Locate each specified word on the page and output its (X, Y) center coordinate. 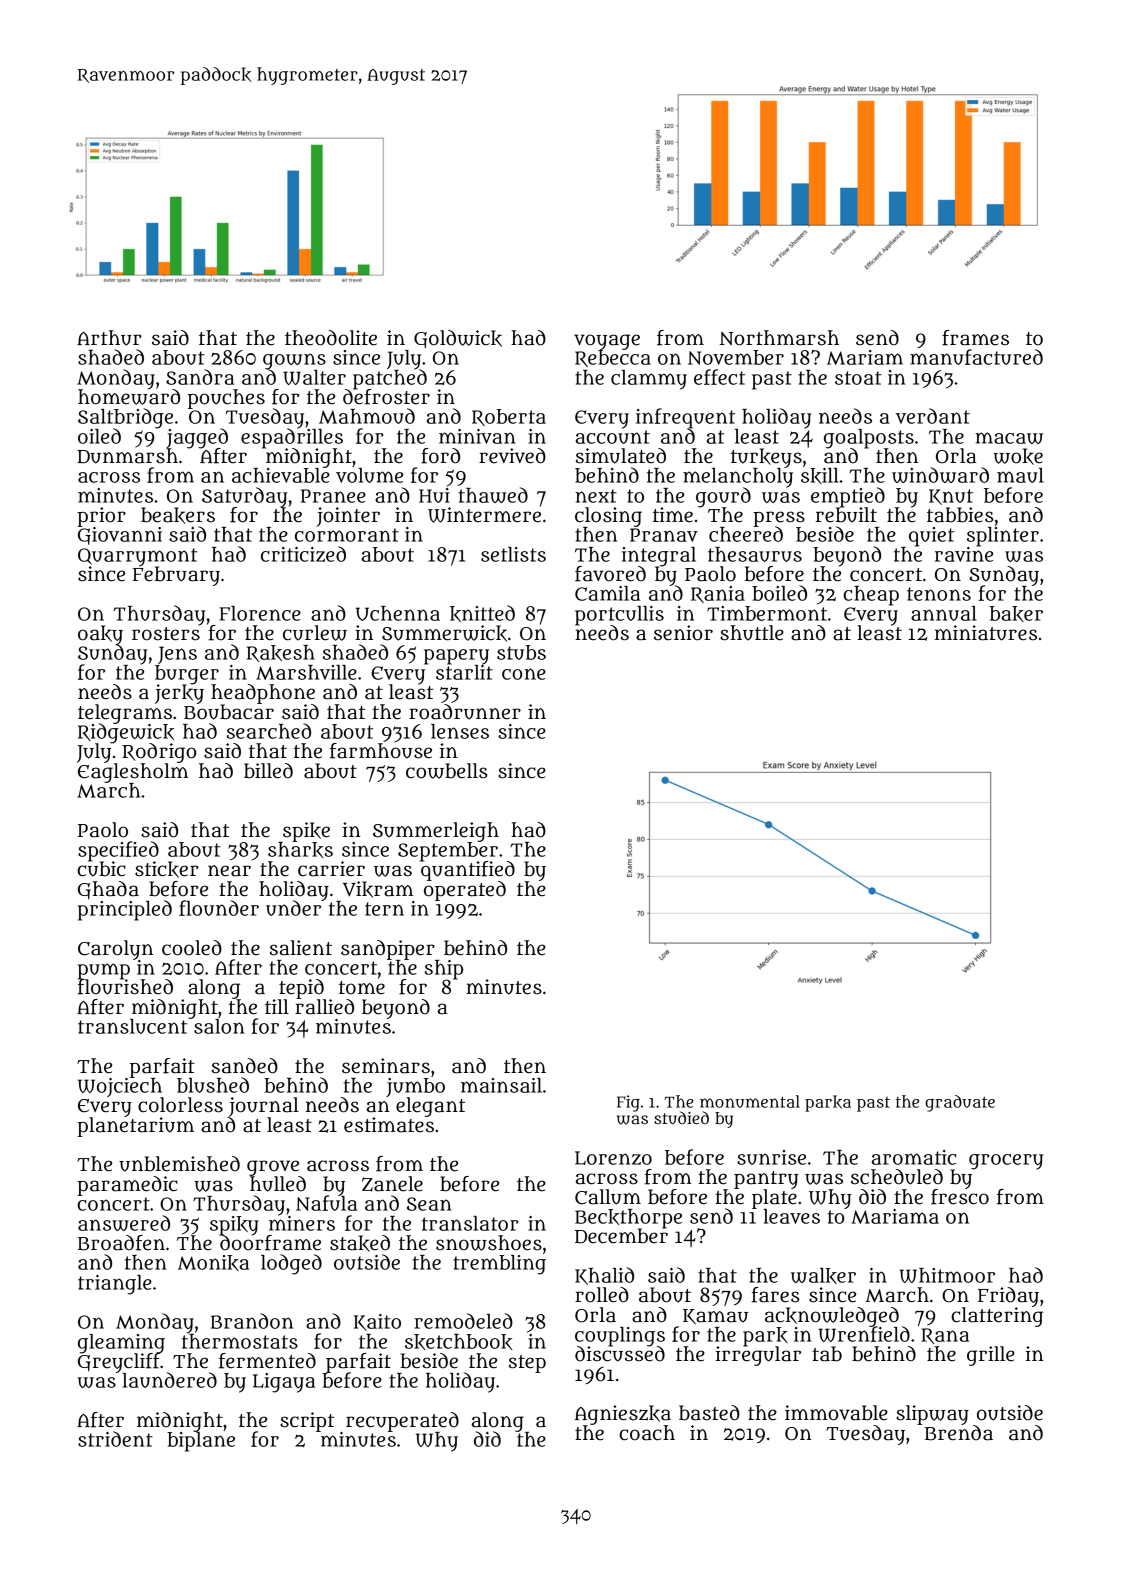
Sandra (200, 377)
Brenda (959, 1433)
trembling (499, 1265)
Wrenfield (864, 1334)
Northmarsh (779, 338)
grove (273, 1168)
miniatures (986, 633)
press (779, 519)
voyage (607, 342)
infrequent (685, 418)
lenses (460, 731)
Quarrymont (137, 557)
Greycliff (119, 1363)
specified (118, 851)
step (527, 1364)
